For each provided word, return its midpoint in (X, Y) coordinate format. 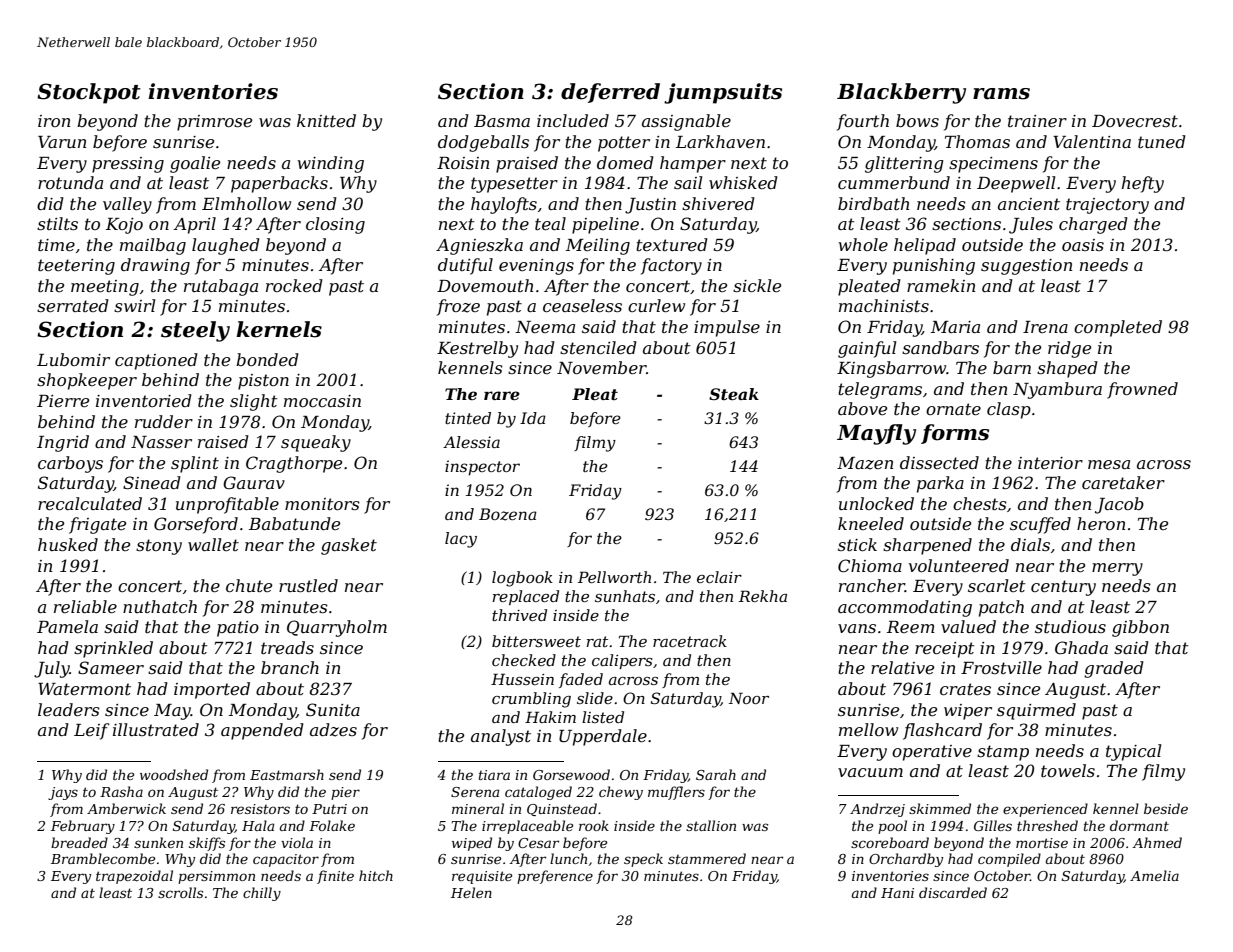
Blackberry (901, 93)
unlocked (876, 503)
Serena (475, 792)
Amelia (1154, 875)
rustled (308, 585)
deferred (610, 93)
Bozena (508, 514)
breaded (79, 842)
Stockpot (89, 93)
